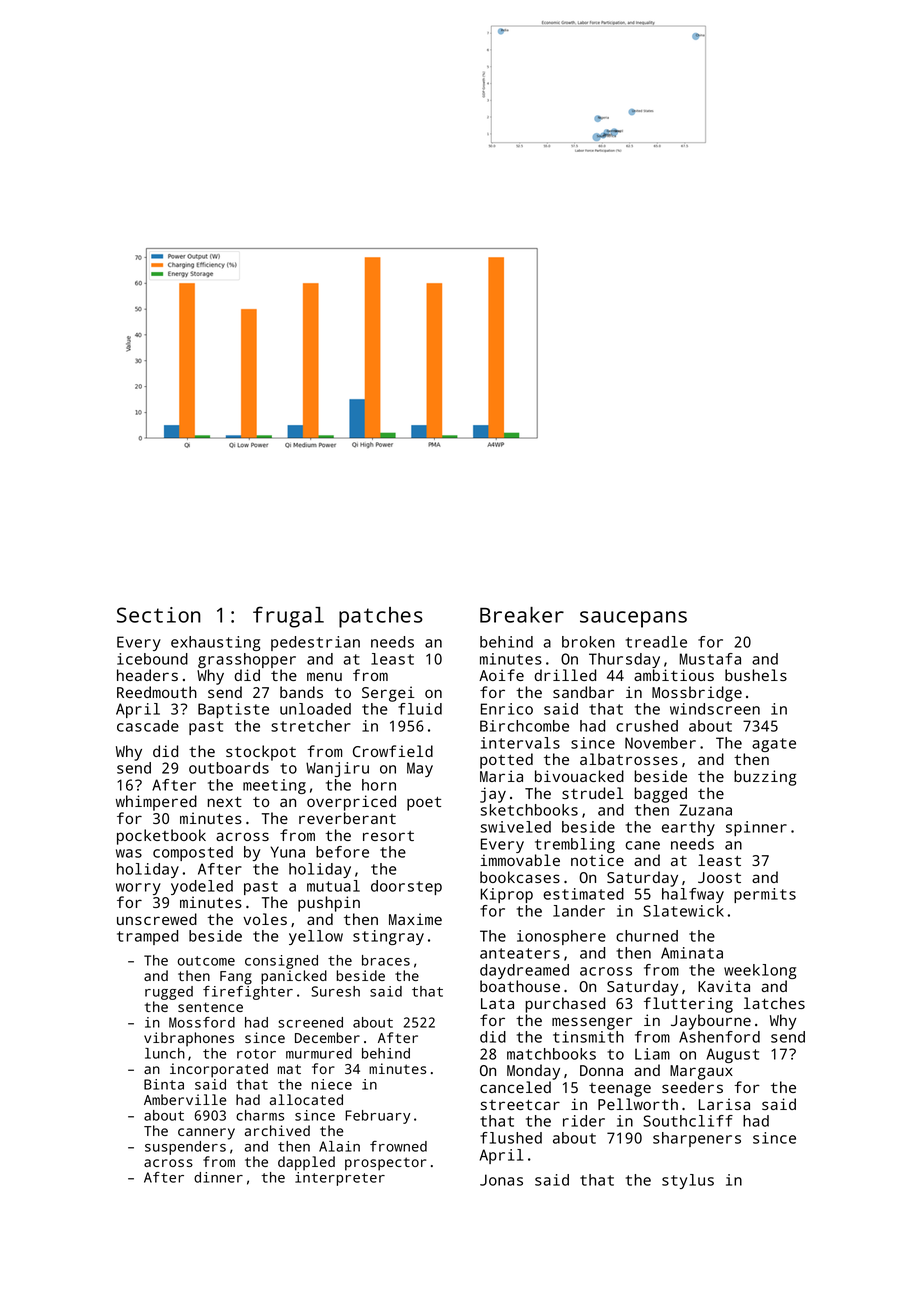  Describe the element at coordinates (159, 615) in the image. I see `Section` at that location.
